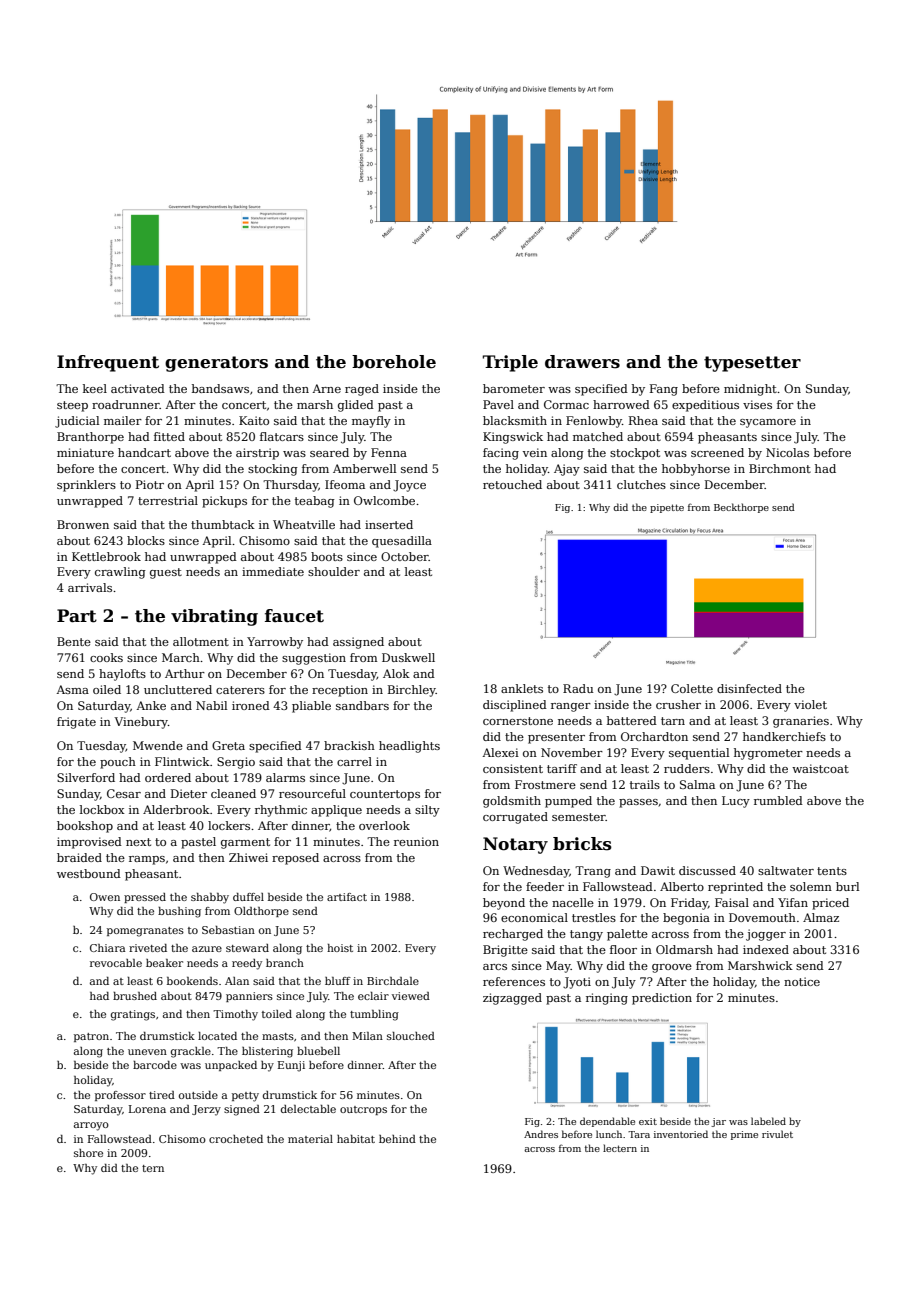  Describe the element at coordinates (108, 363) in the screenshot. I see `Infrequent` at that location.
